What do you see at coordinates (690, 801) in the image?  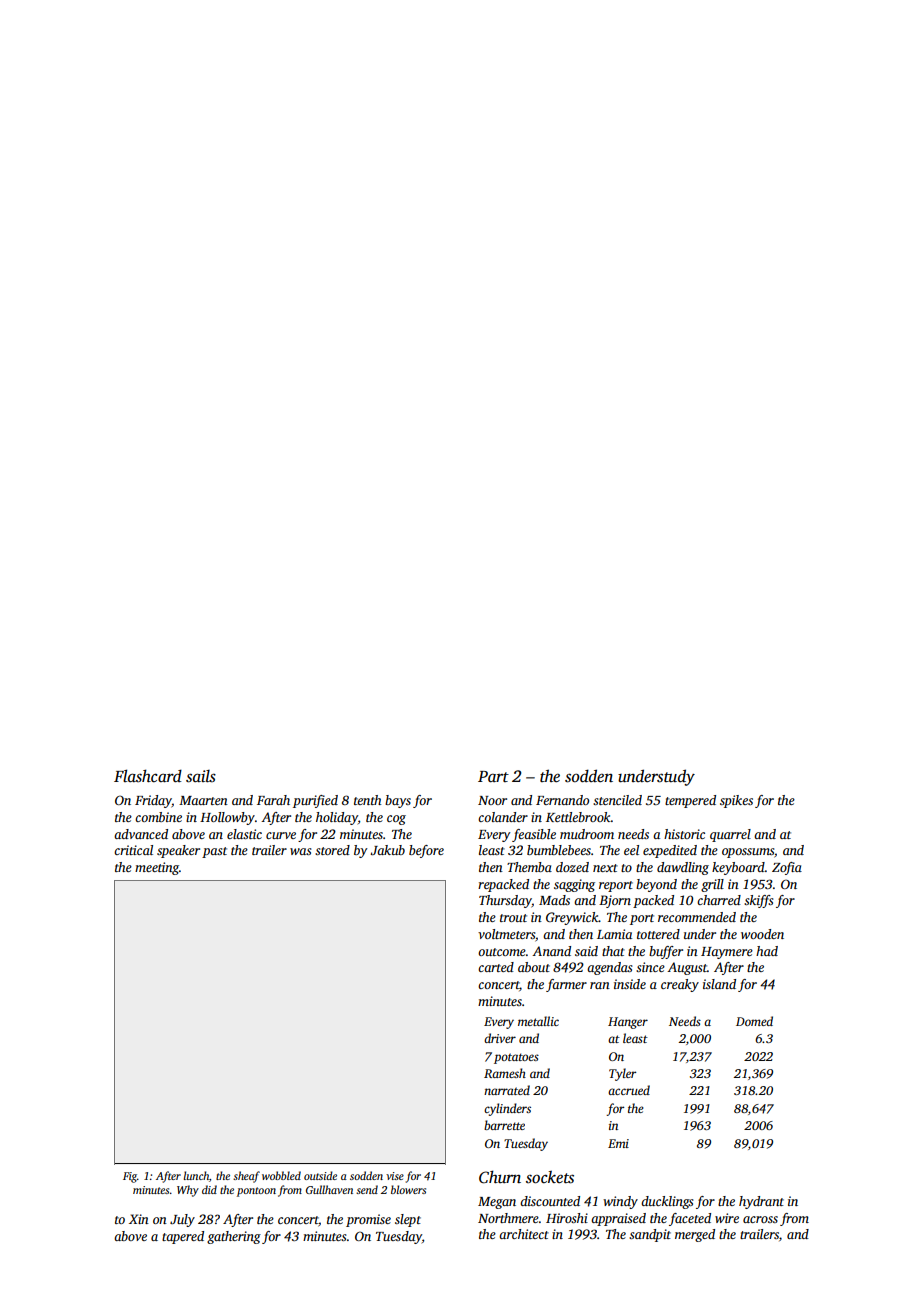 I see `tempered` at bounding box center [690, 801].
